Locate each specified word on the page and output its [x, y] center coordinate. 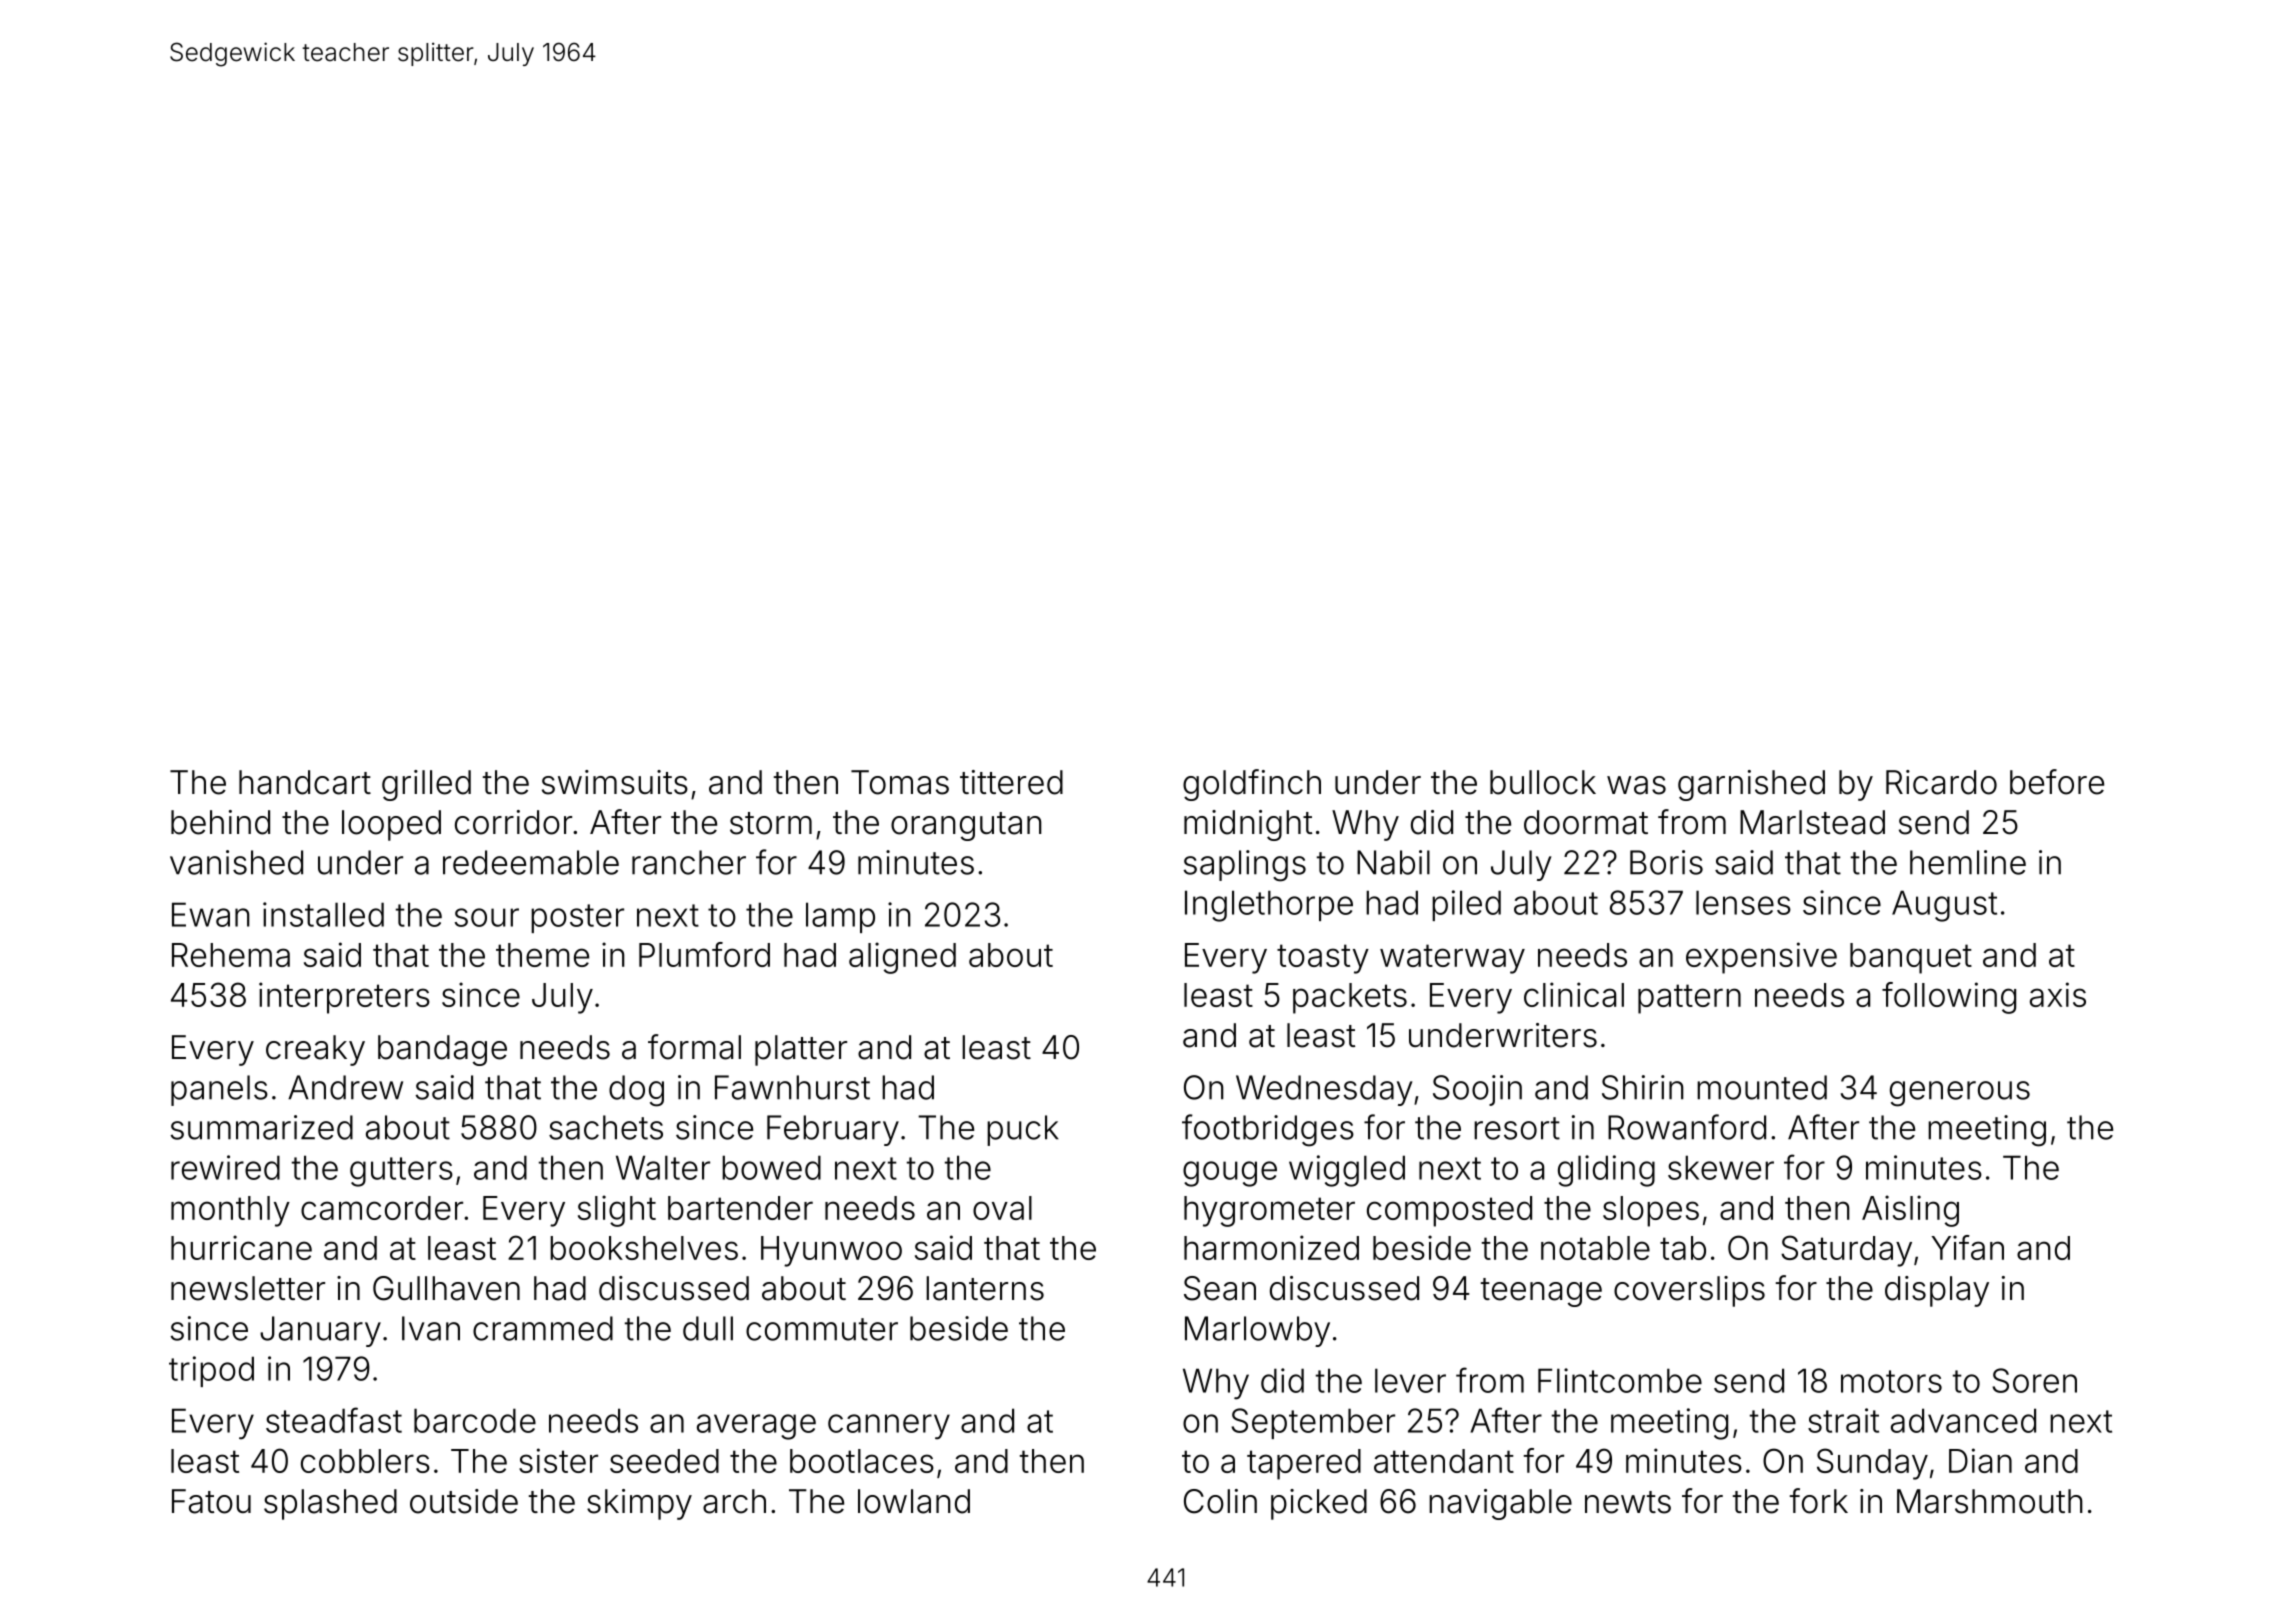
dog [636, 1091]
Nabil [1393, 862]
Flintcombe [1620, 1380]
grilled [426, 785]
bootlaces [862, 1461]
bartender [740, 1208]
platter [801, 1050]
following [1949, 998]
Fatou [211, 1501]
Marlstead [1812, 822]
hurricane [241, 1247]
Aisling [1910, 1211]
